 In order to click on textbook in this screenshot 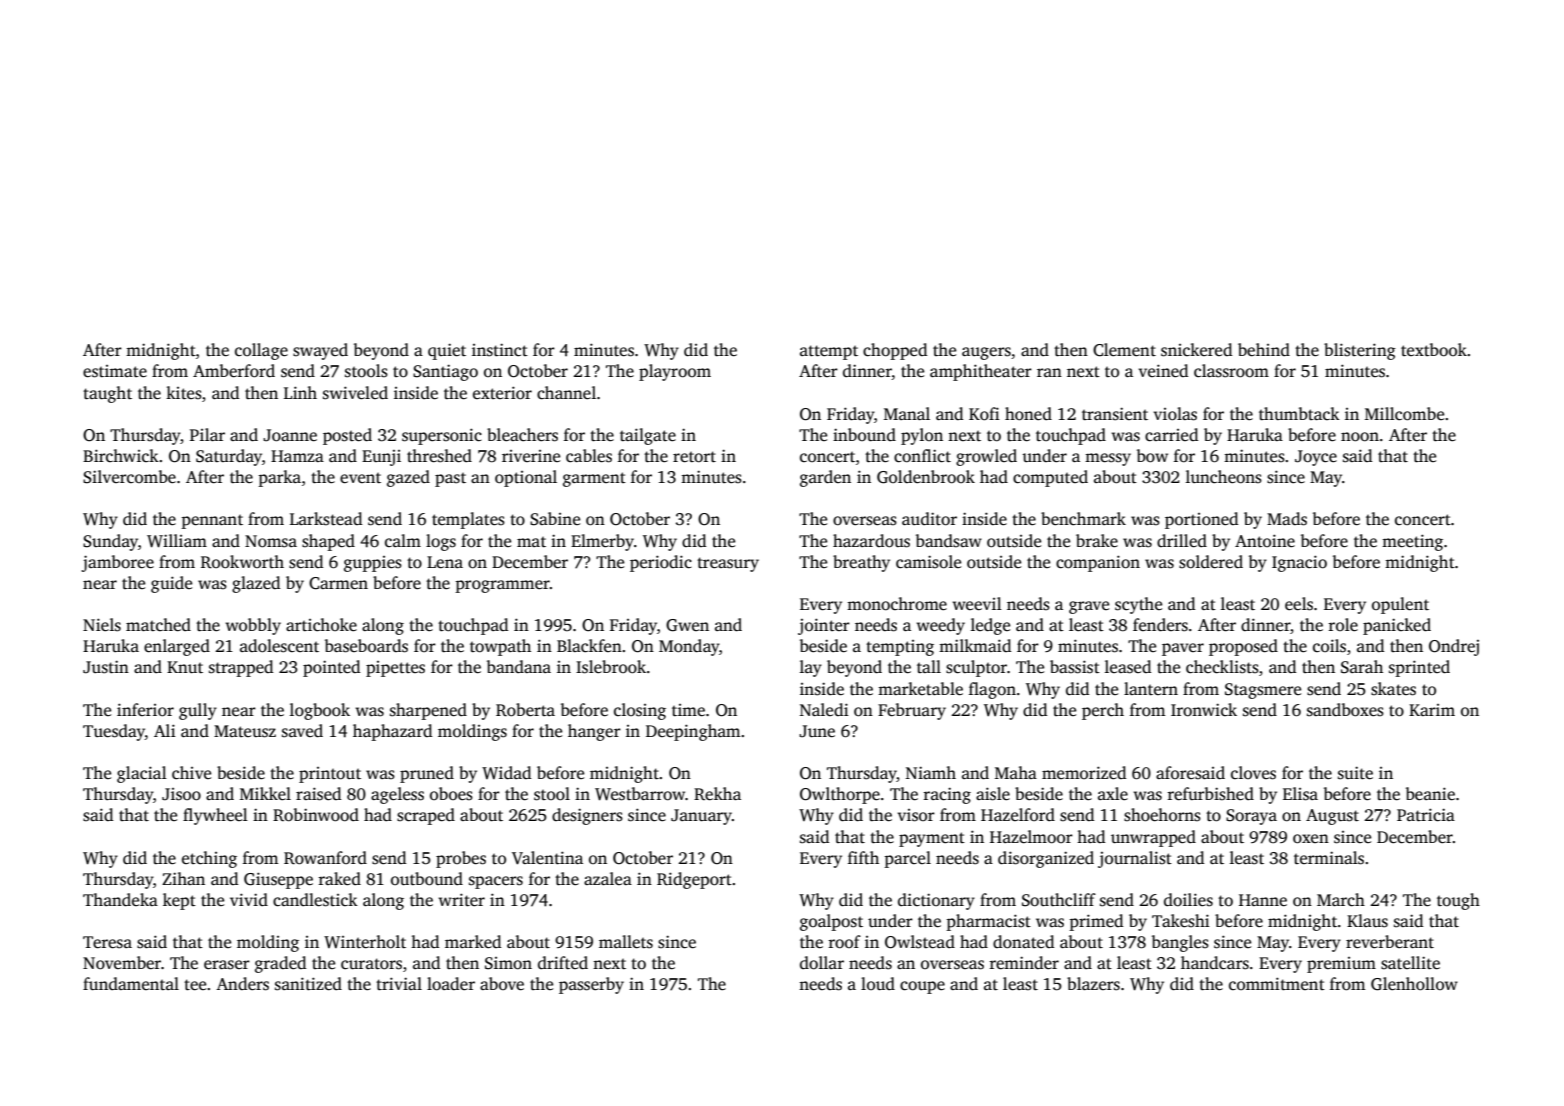, I will do `click(1434, 350)`.
